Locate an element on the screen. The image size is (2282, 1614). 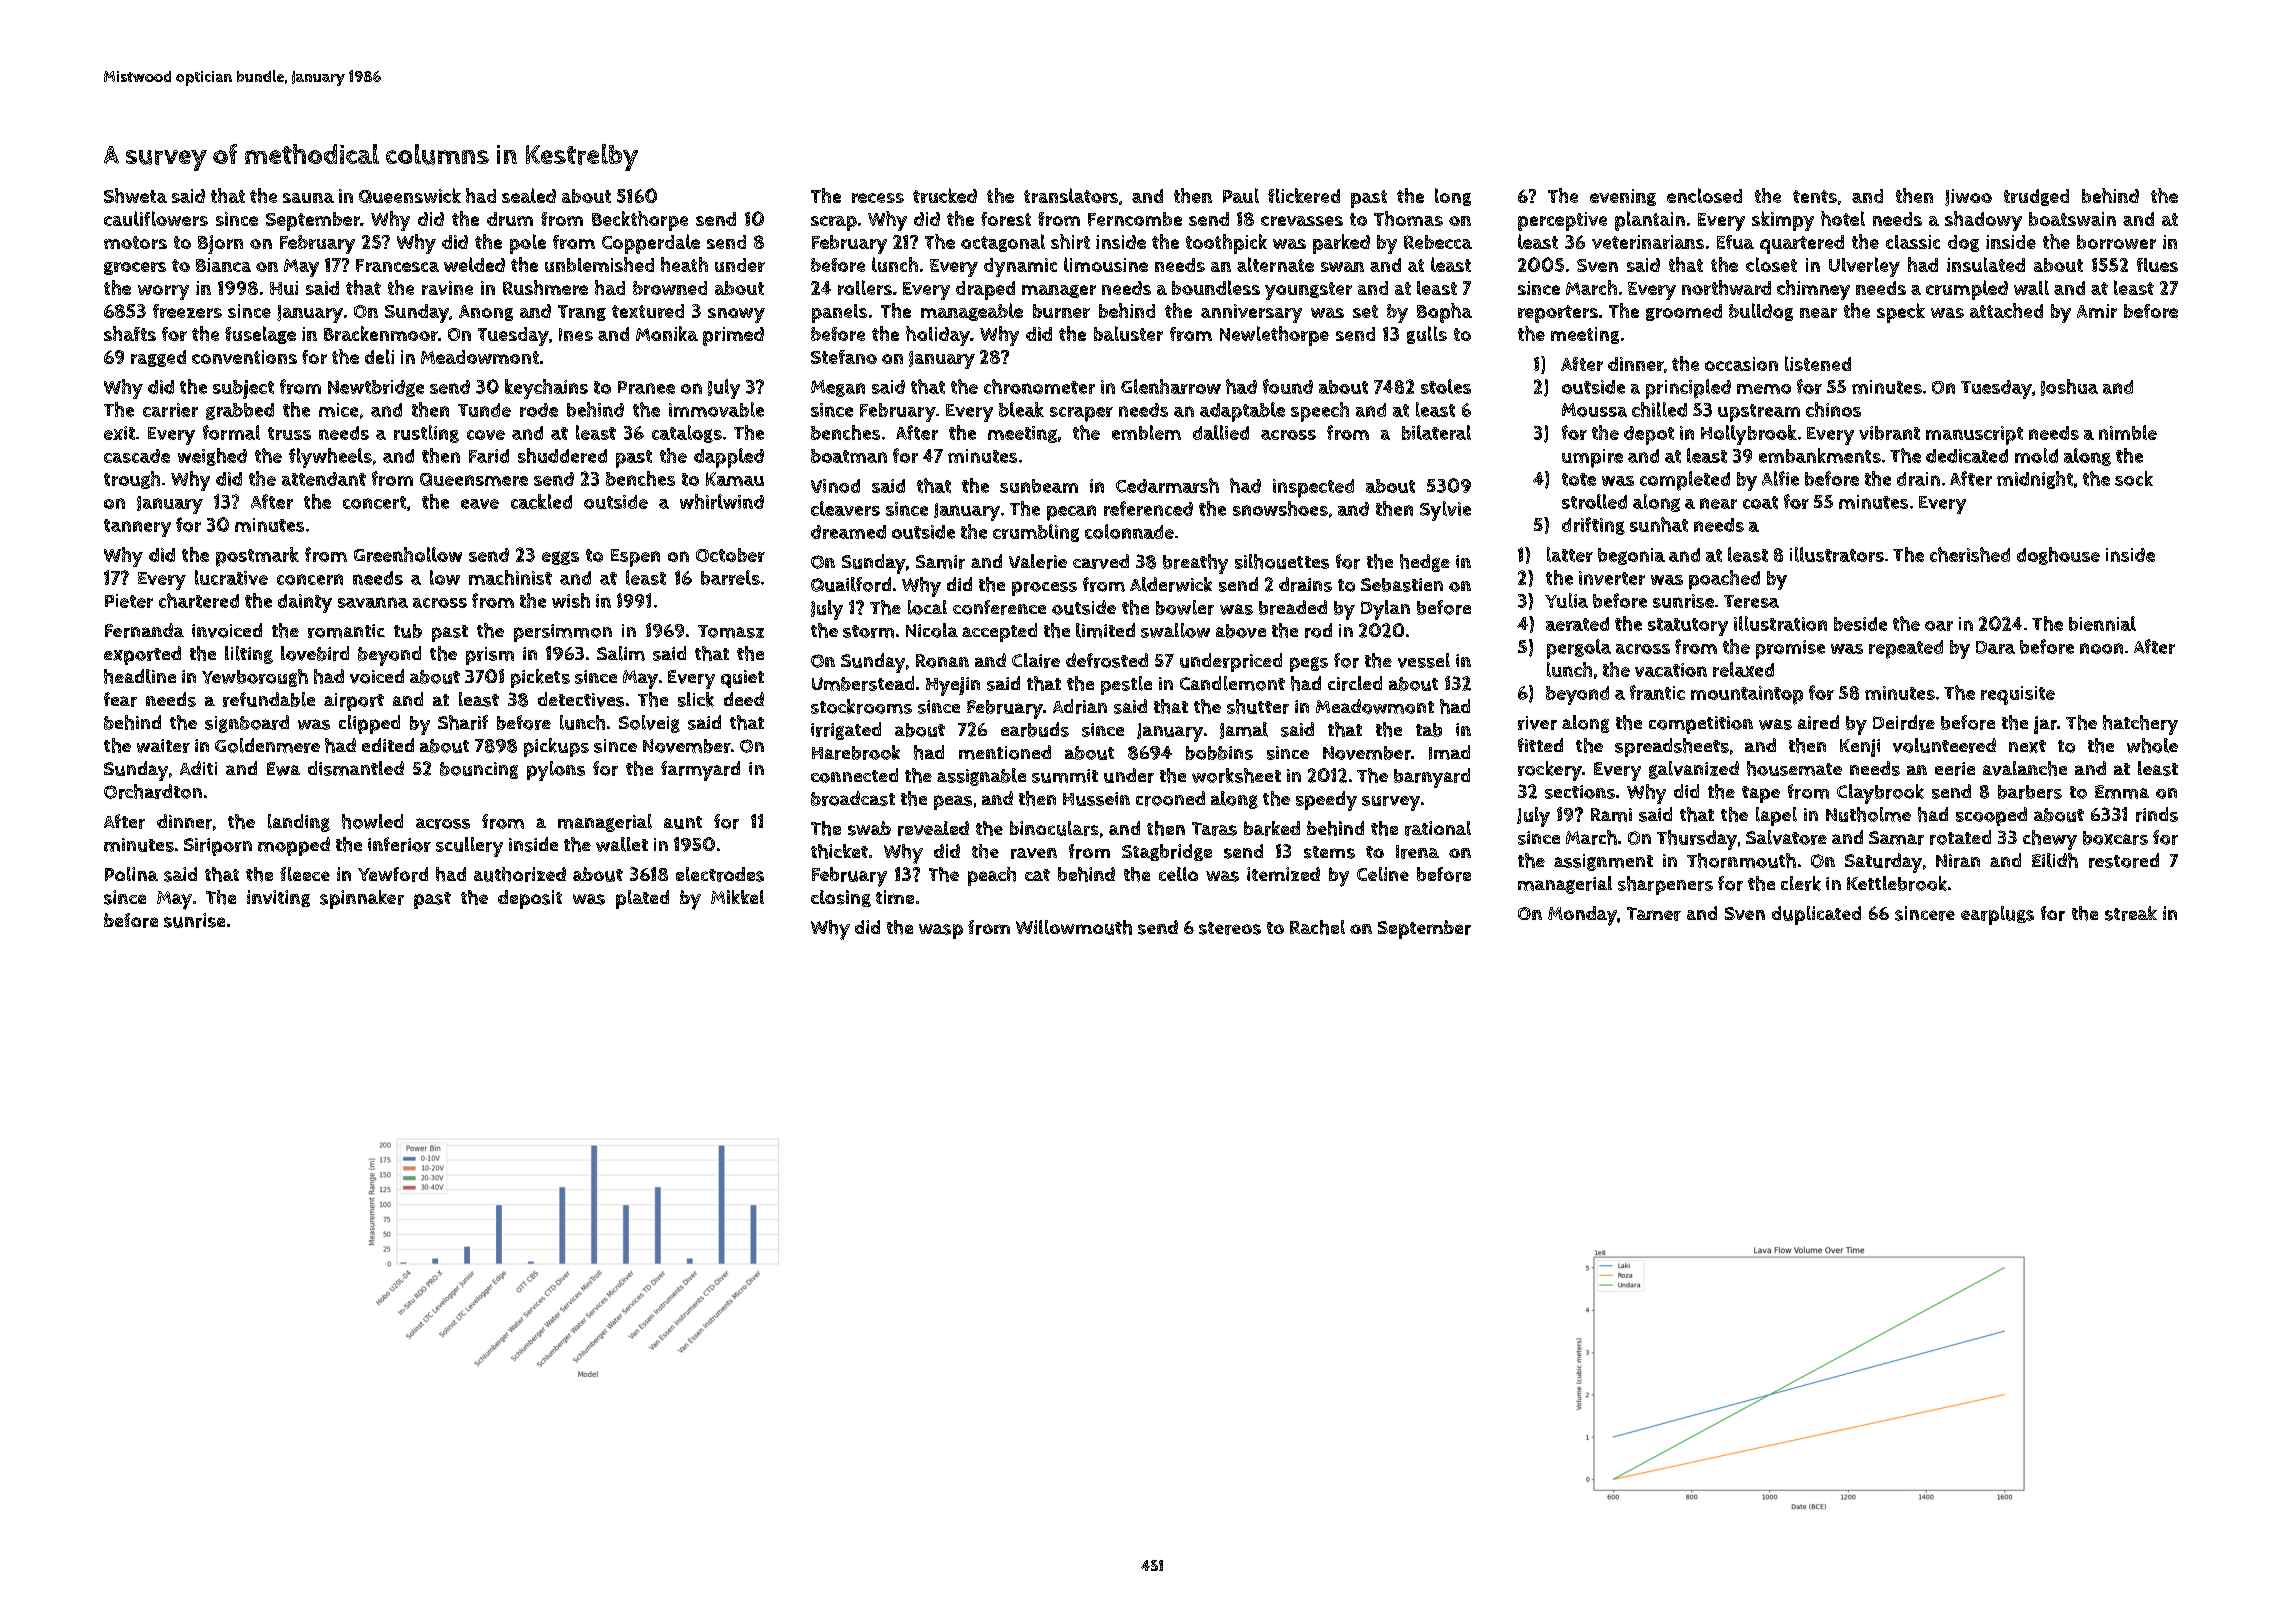
Salvatore is located at coordinates (1786, 837).
